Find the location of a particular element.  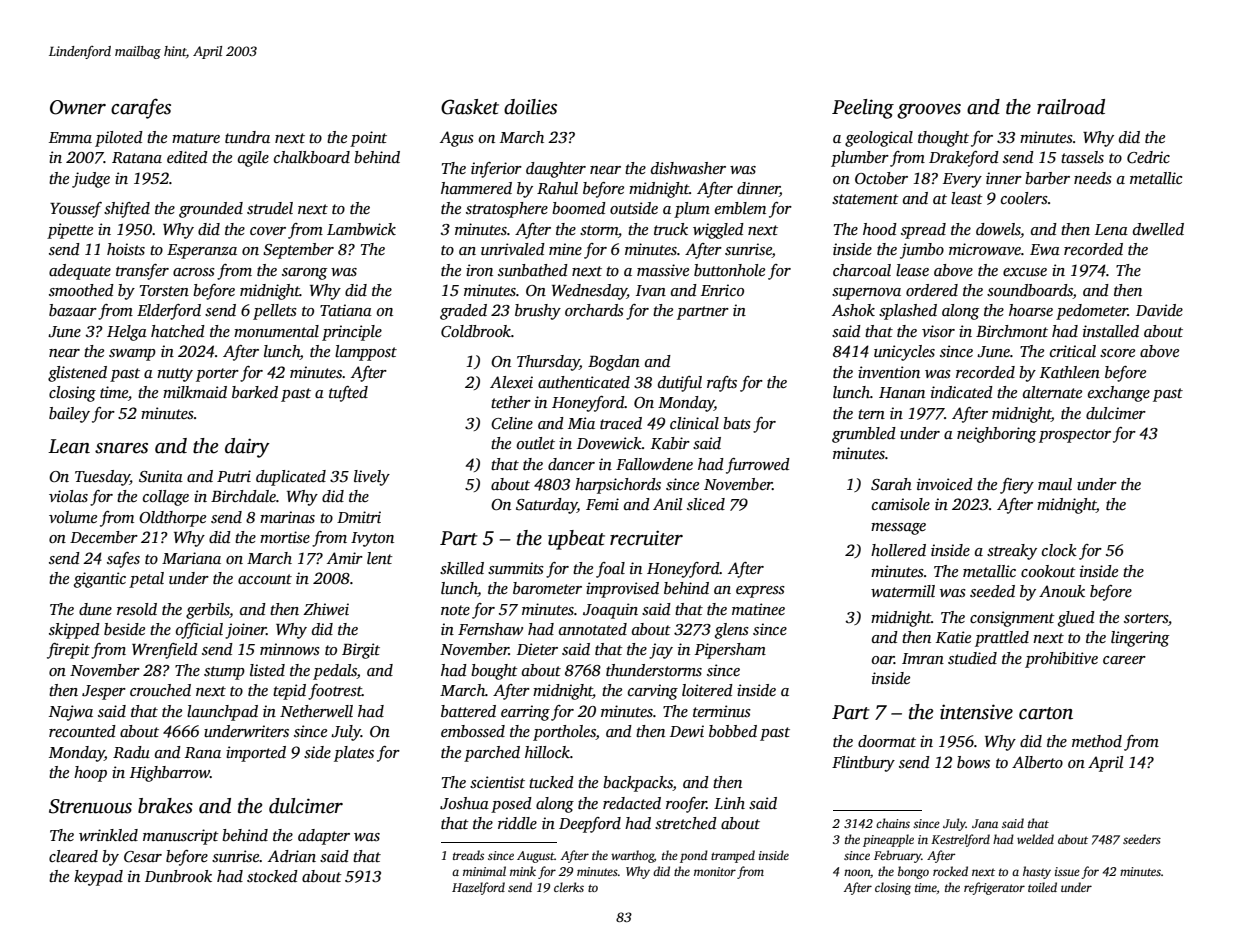

chalkboard is located at coordinates (312, 157).
